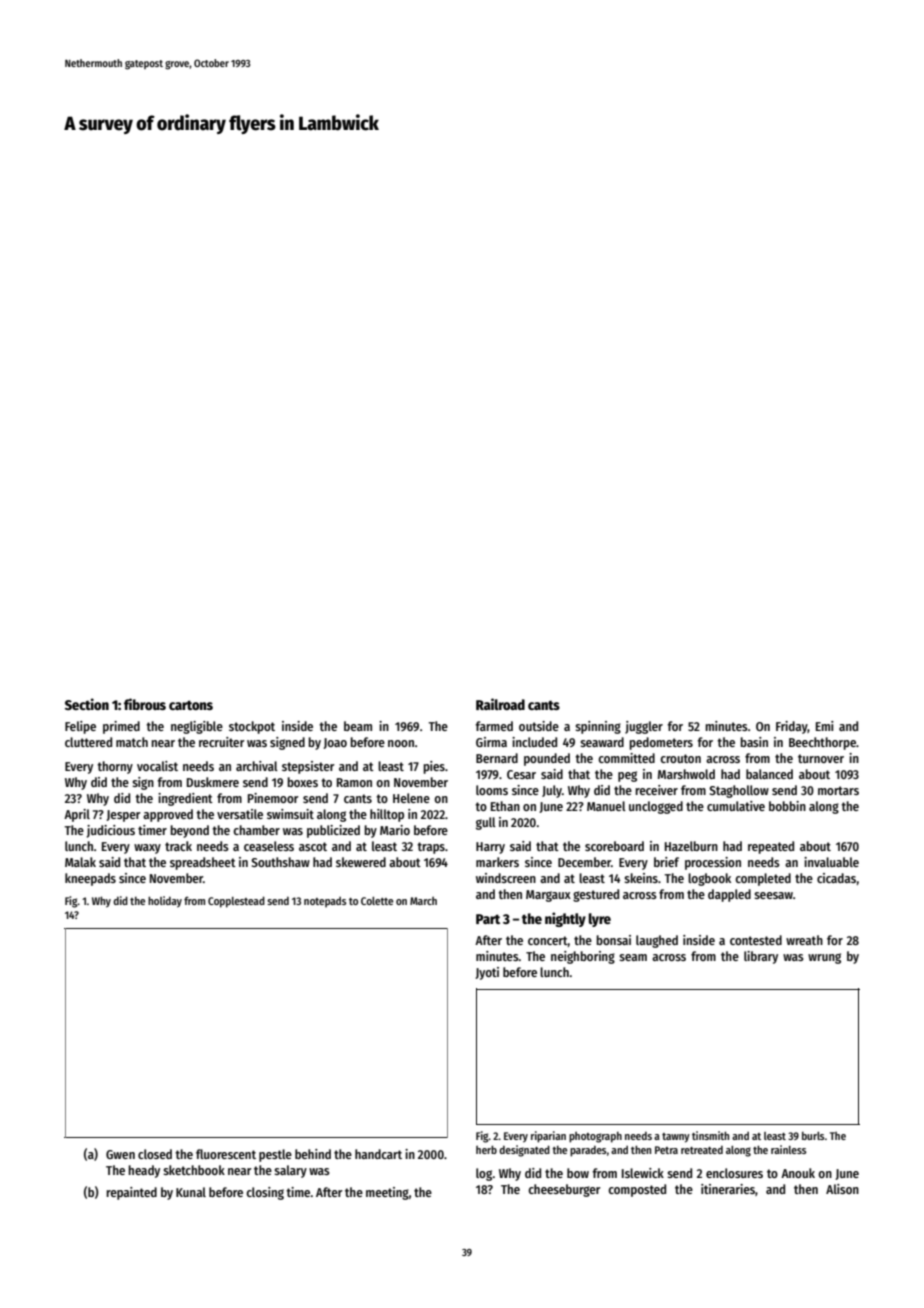 This page has height=1308, width=924. Describe the element at coordinates (583, 957) in the page. I see `neighboring` at that location.
